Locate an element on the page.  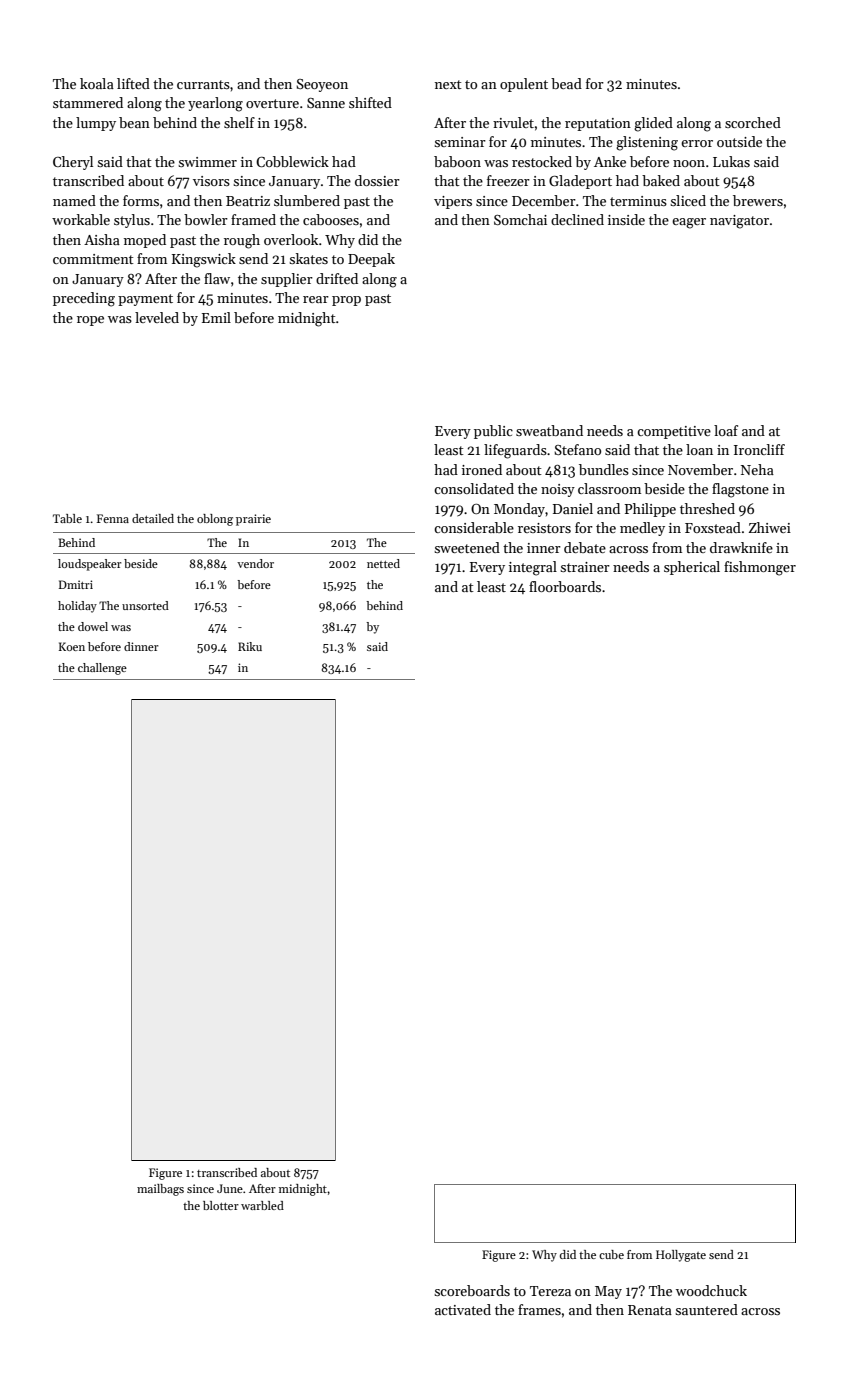
glided is located at coordinates (653, 124).
